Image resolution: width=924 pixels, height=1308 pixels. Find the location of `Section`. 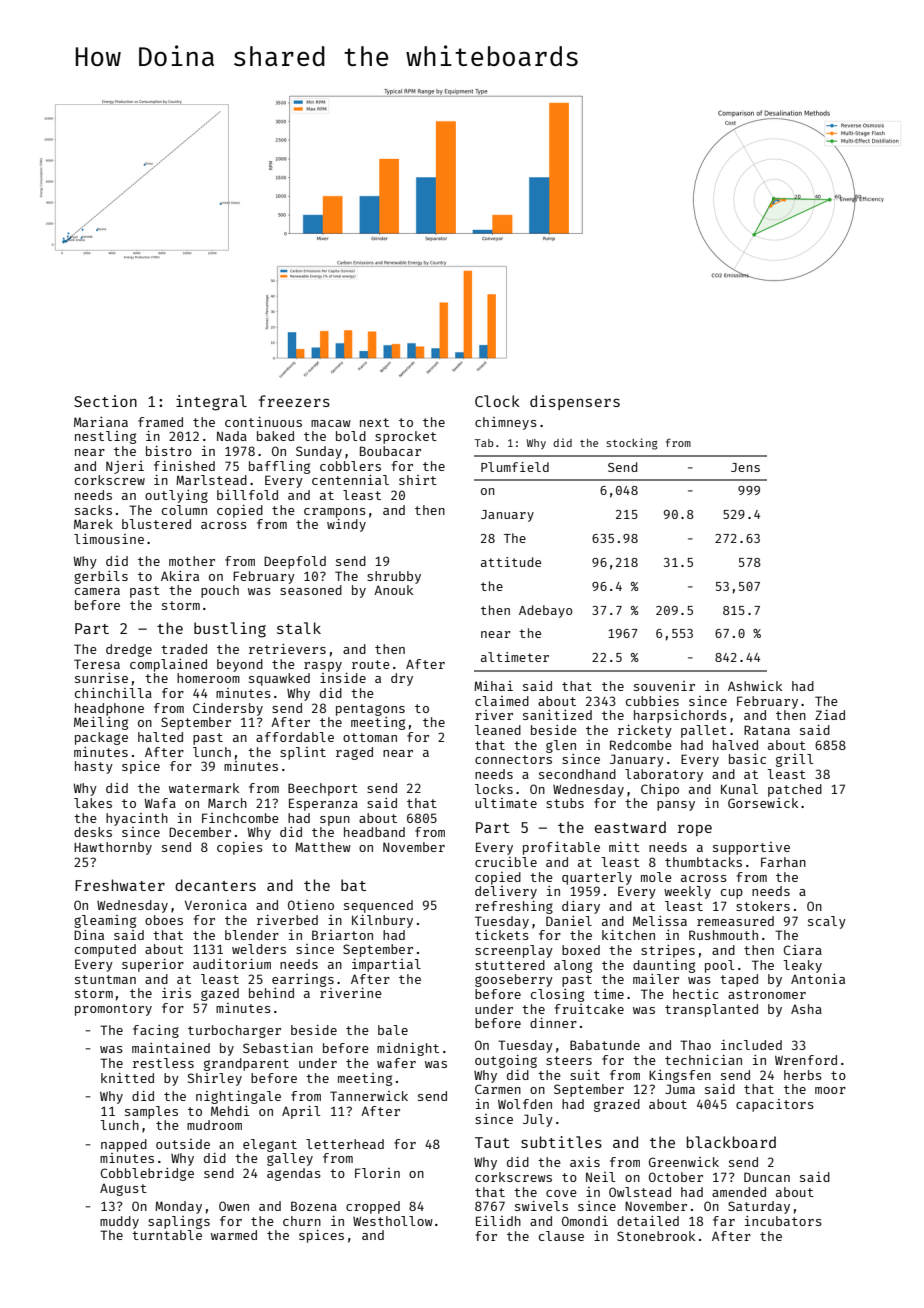

Section is located at coordinates (105, 401).
